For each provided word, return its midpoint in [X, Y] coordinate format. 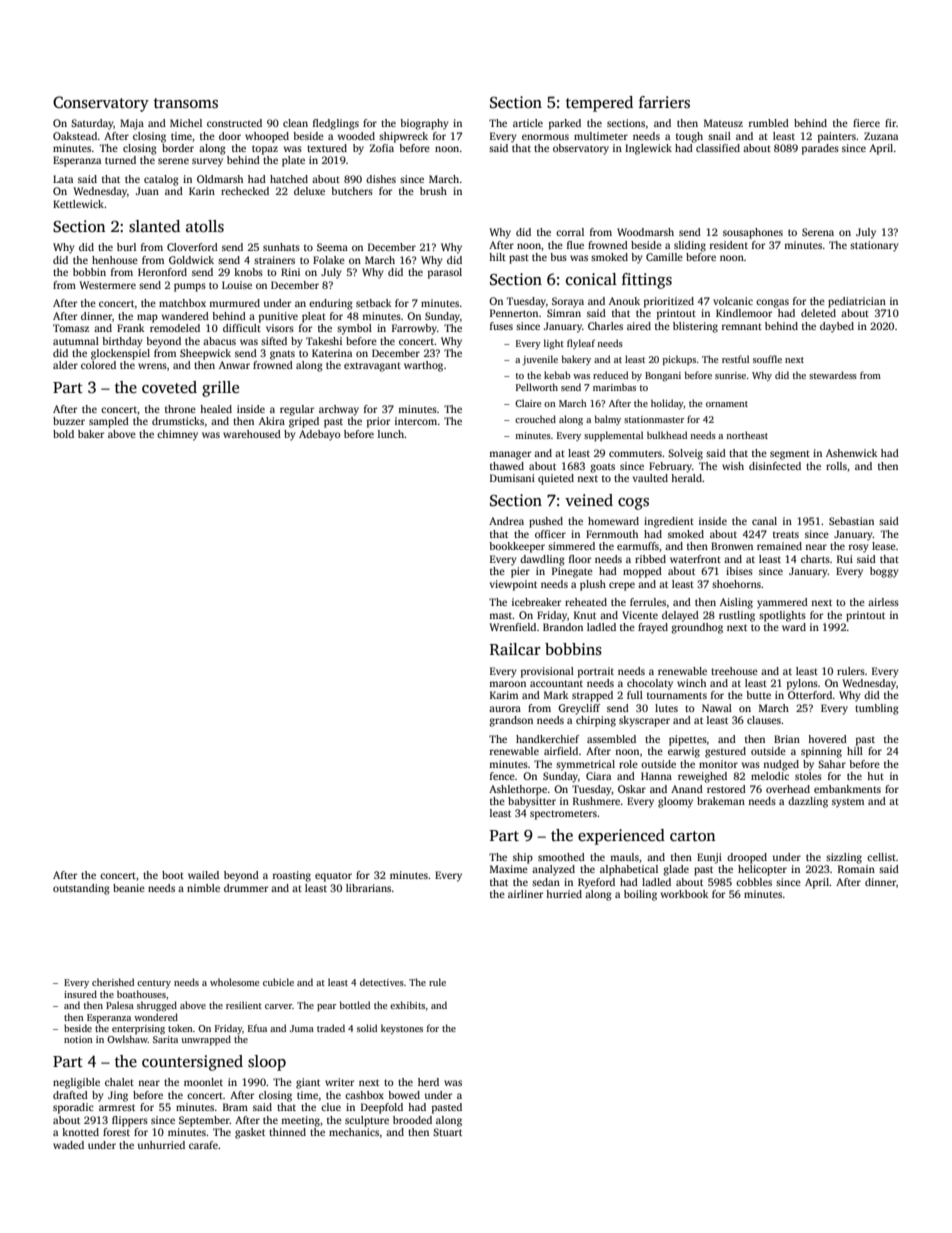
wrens [152, 366]
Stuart [447, 1132]
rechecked [245, 191]
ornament [727, 404]
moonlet [203, 1082]
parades [820, 149]
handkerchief [547, 739]
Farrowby [414, 329]
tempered [599, 104]
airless [883, 602]
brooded [412, 1120]
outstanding [81, 889]
